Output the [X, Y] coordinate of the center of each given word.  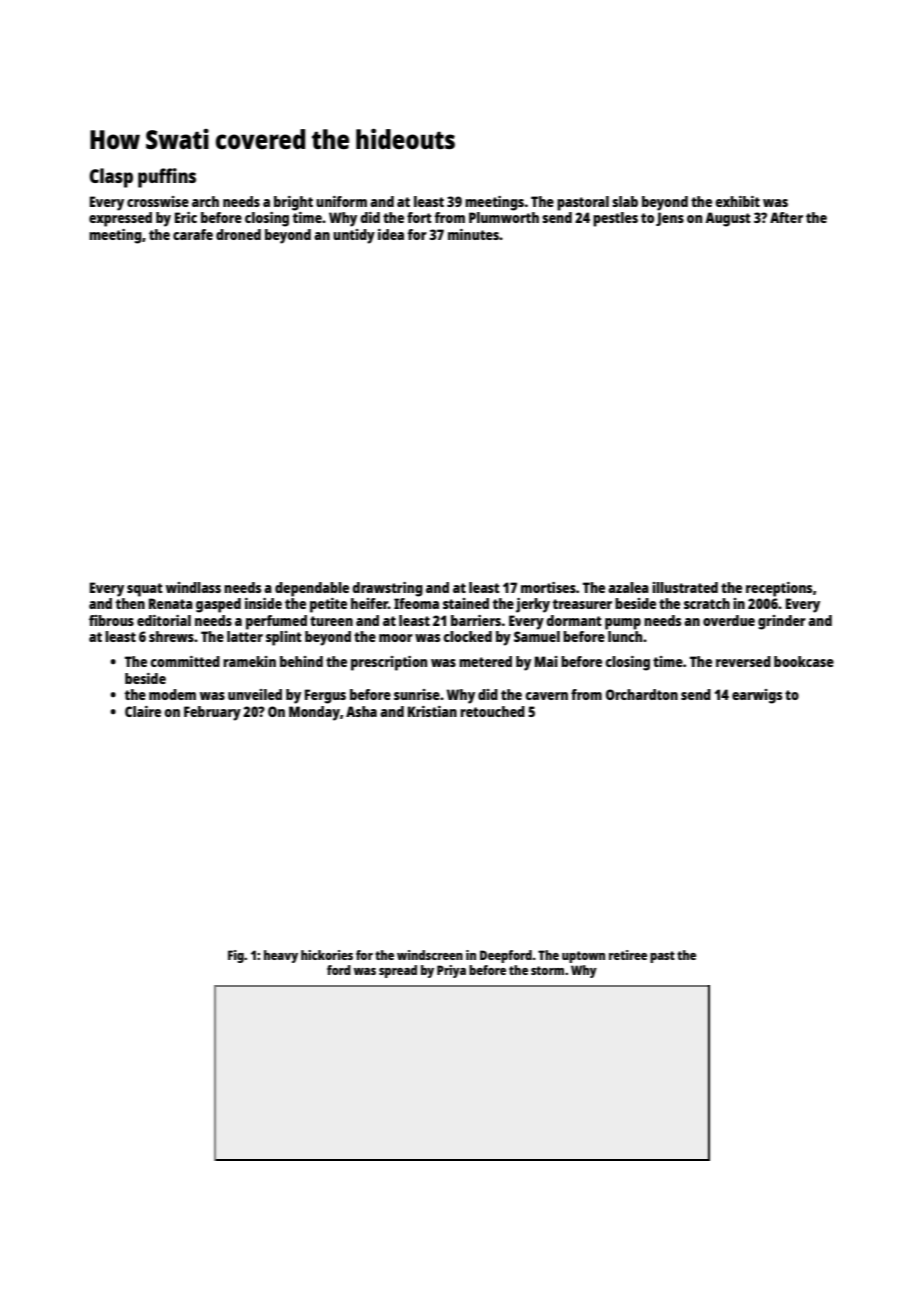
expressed [120, 219]
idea [391, 234]
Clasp [111, 178]
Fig [236, 956]
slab [625, 201]
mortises [548, 587]
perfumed [276, 622]
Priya [451, 971]
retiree [628, 955]
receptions [779, 589]
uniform [341, 201]
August [728, 219]
